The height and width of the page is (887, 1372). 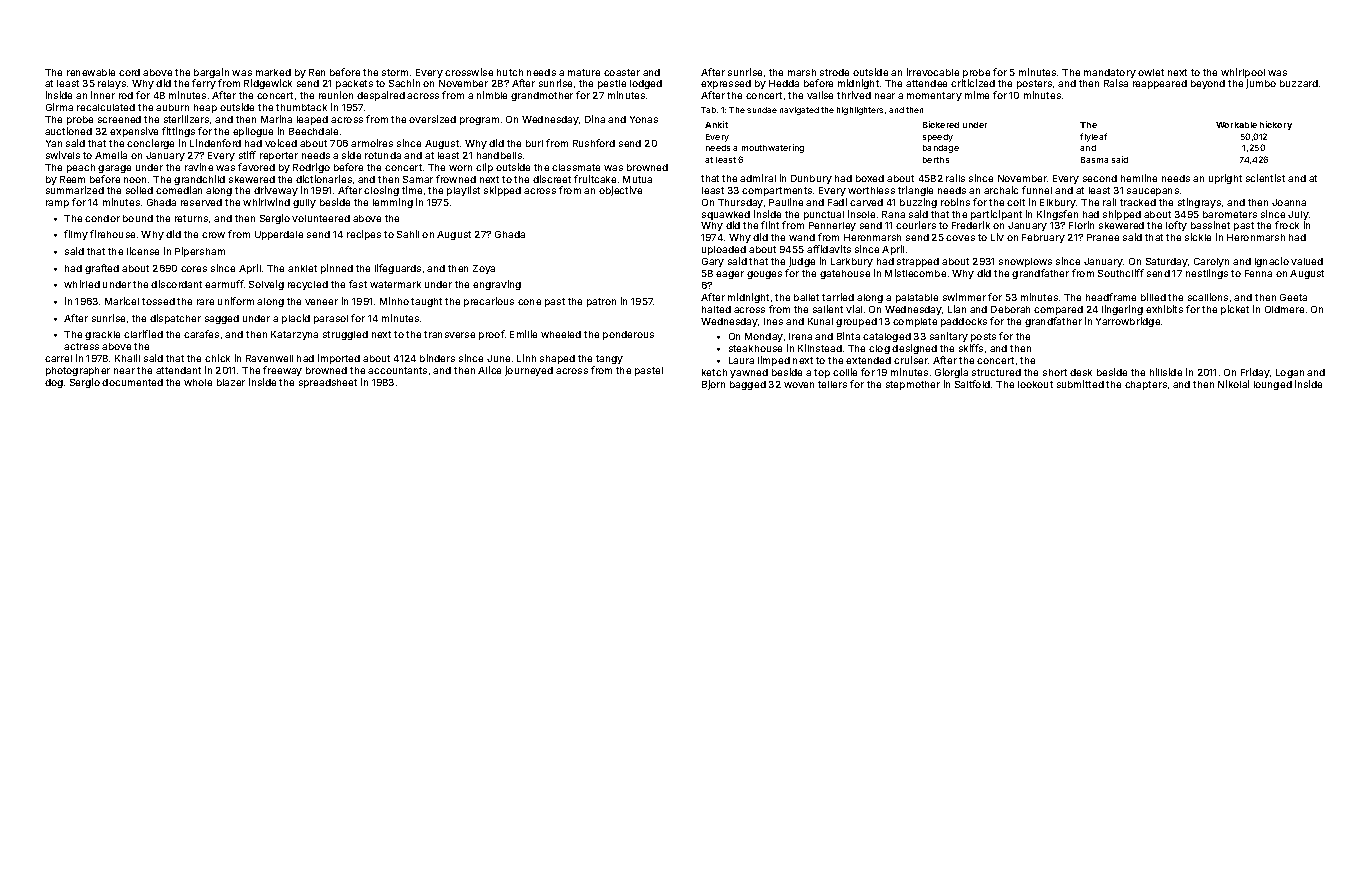 What do you see at coordinates (1081, 225) in the page?
I see `Florin` at bounding box center [1081, 225].
